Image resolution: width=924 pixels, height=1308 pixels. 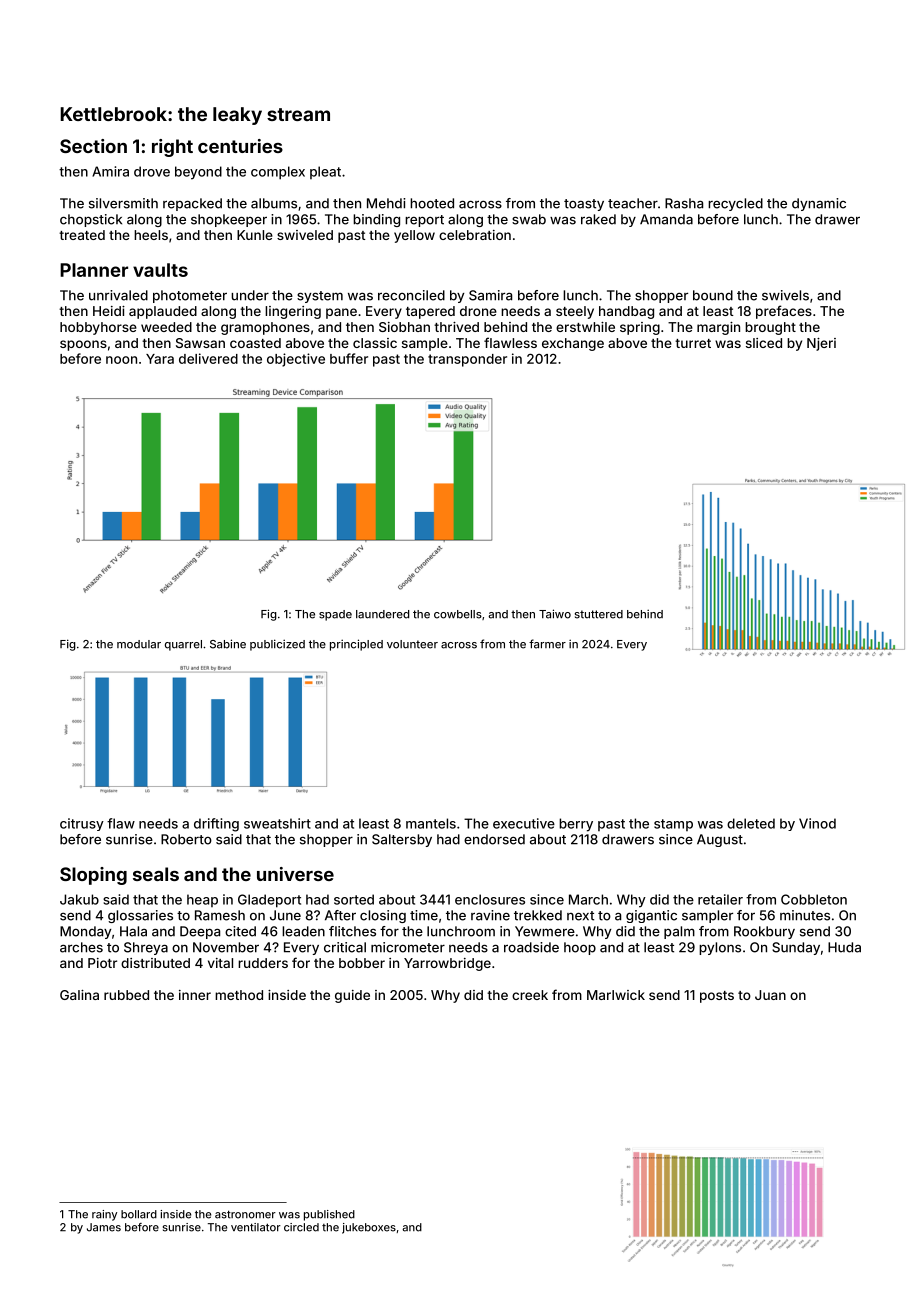 I want to click on ventilator, so click(x=256, y=1227).
